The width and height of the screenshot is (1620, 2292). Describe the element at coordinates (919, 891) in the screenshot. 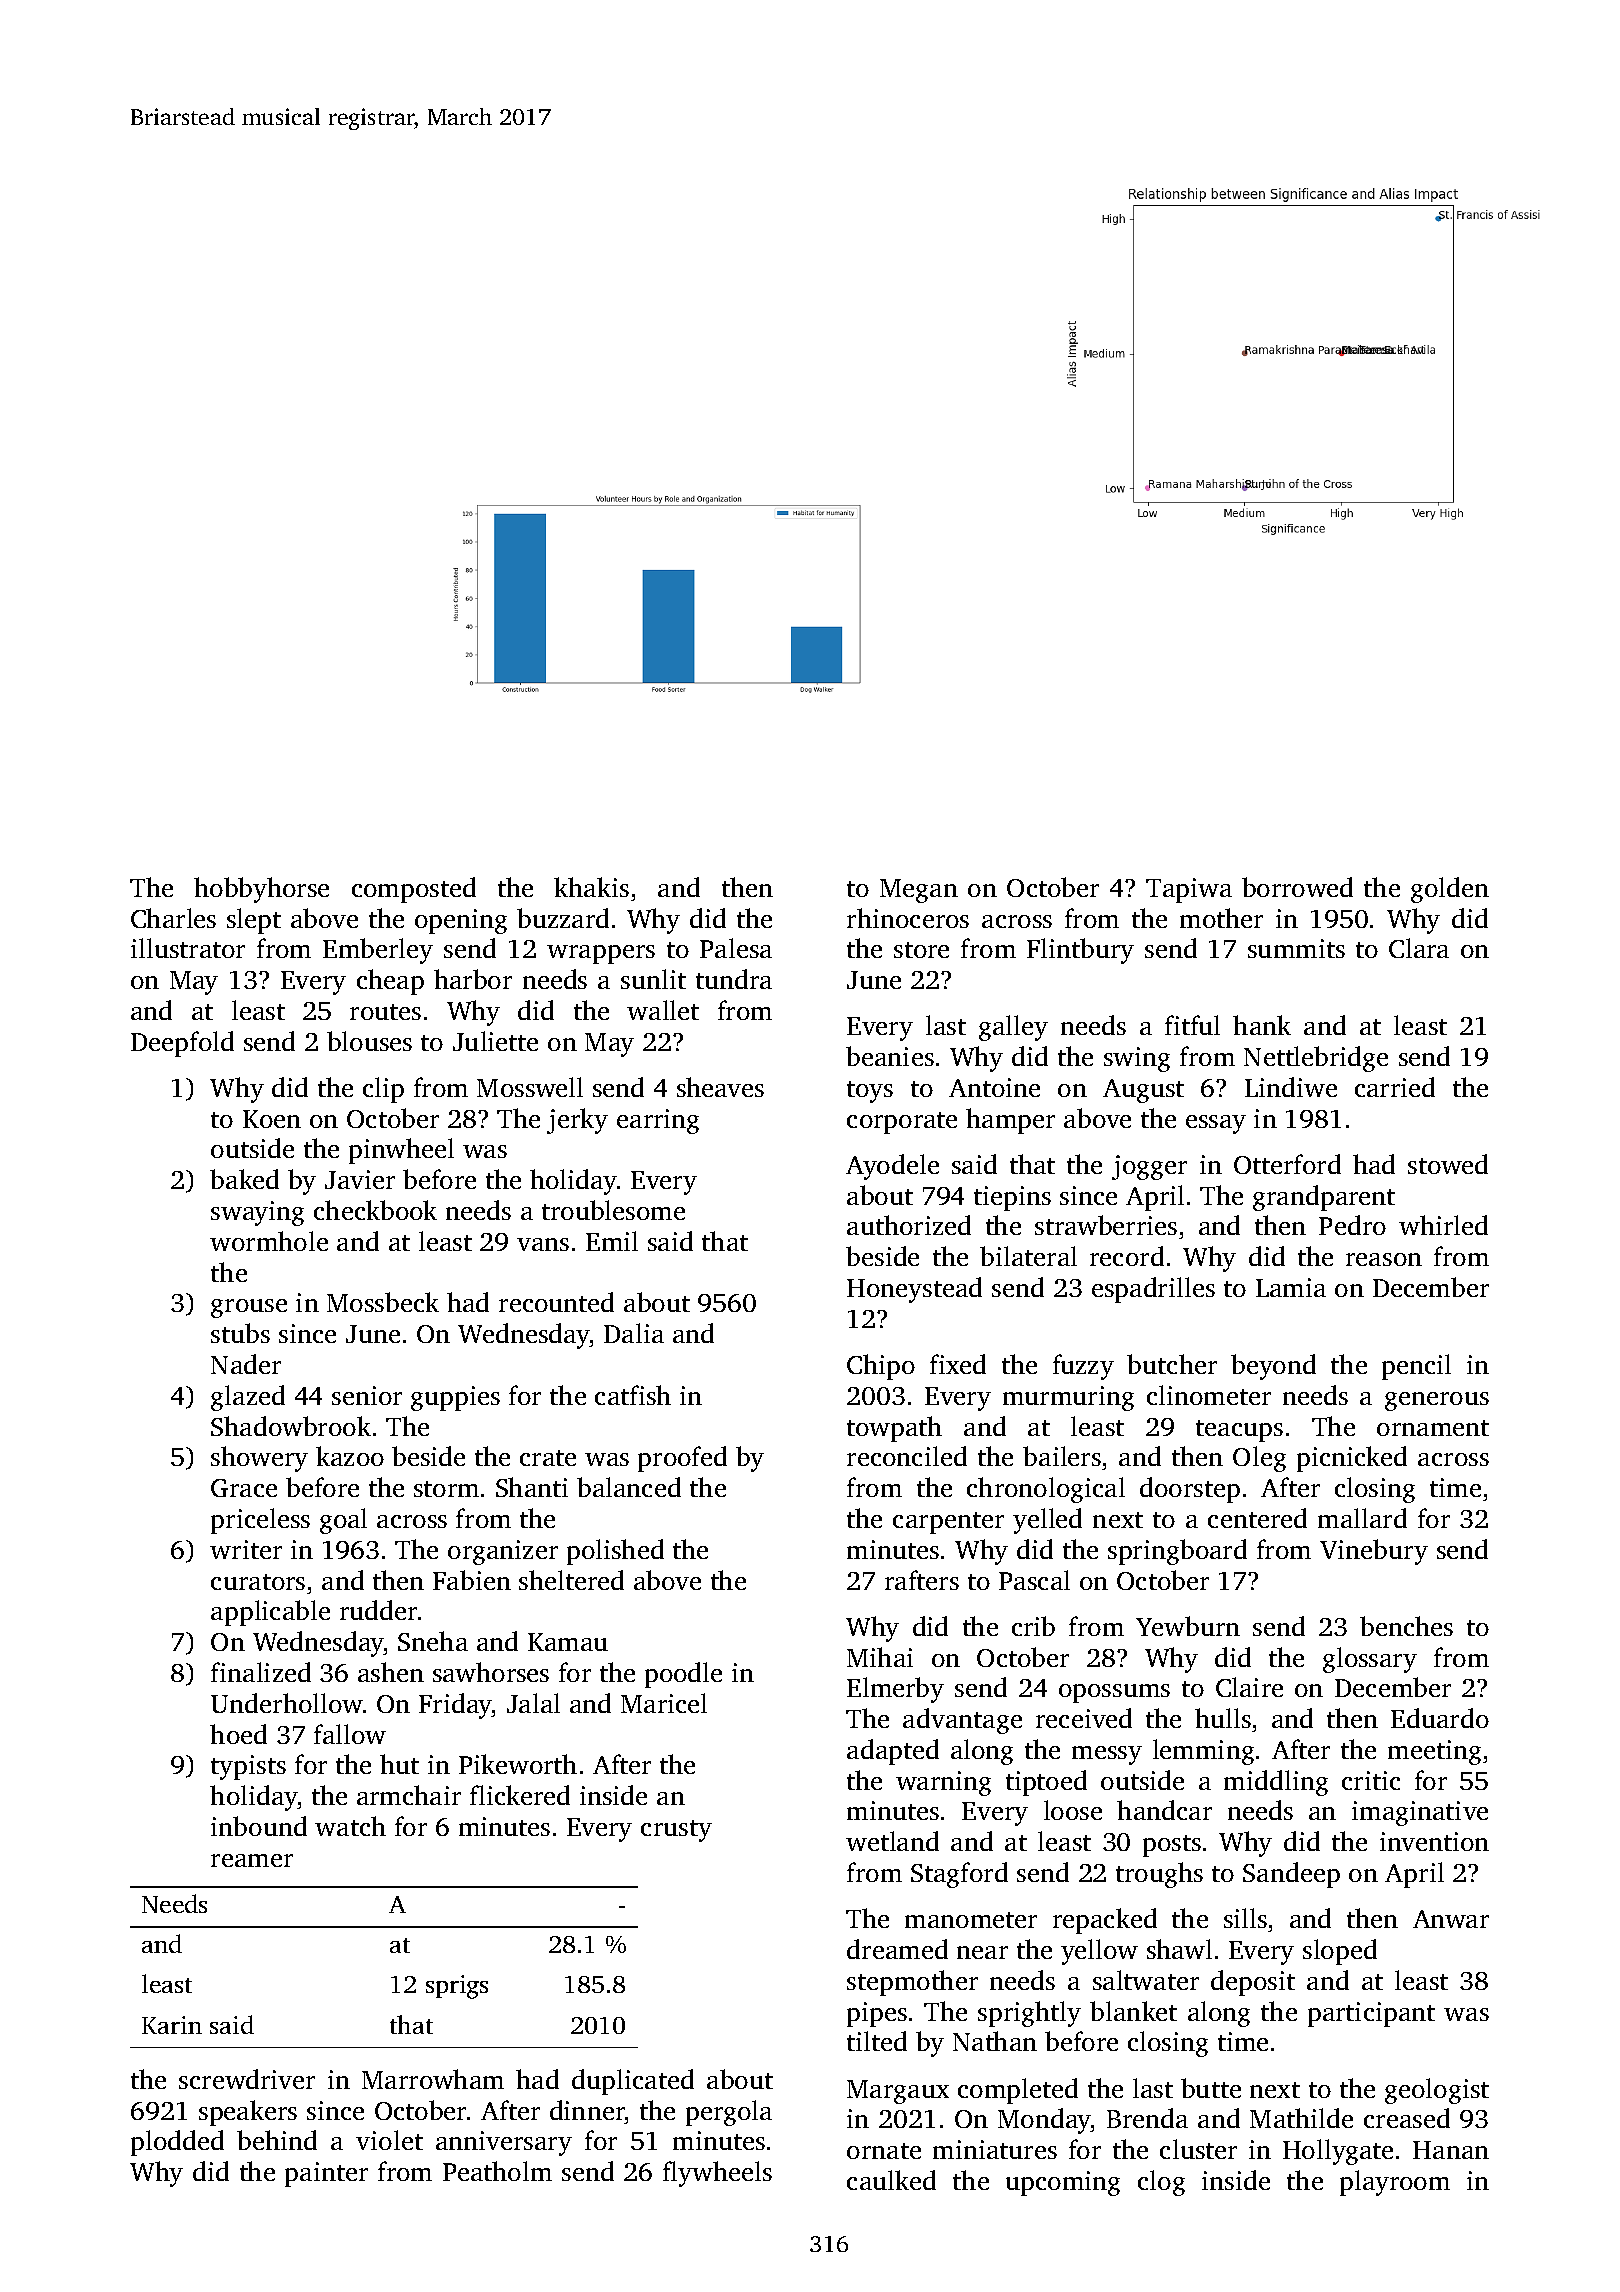

I see `Megan` at that location.
